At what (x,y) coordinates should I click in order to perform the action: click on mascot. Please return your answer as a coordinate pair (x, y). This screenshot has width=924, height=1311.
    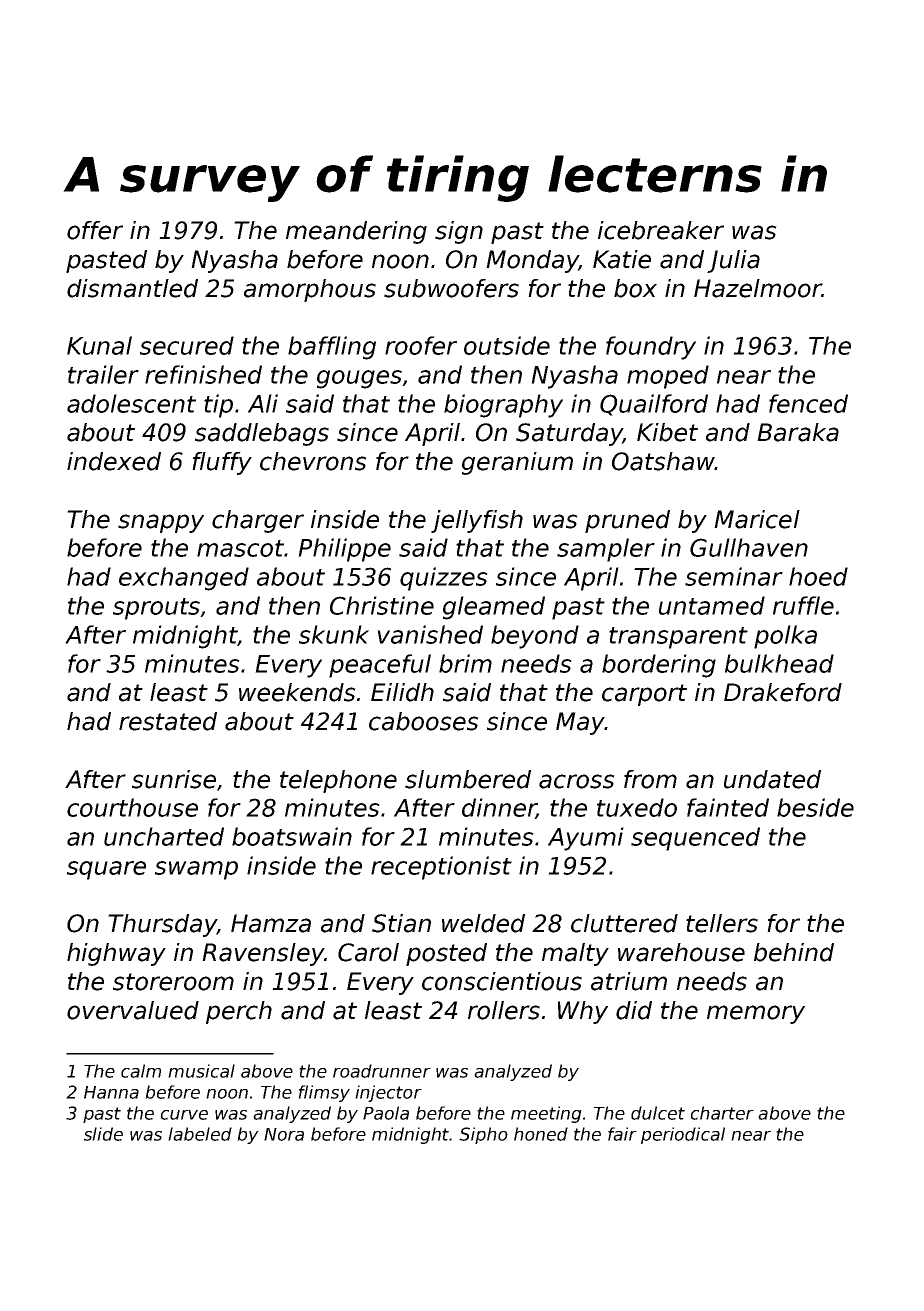
    Looking at the image, I should click on (241, 548).
